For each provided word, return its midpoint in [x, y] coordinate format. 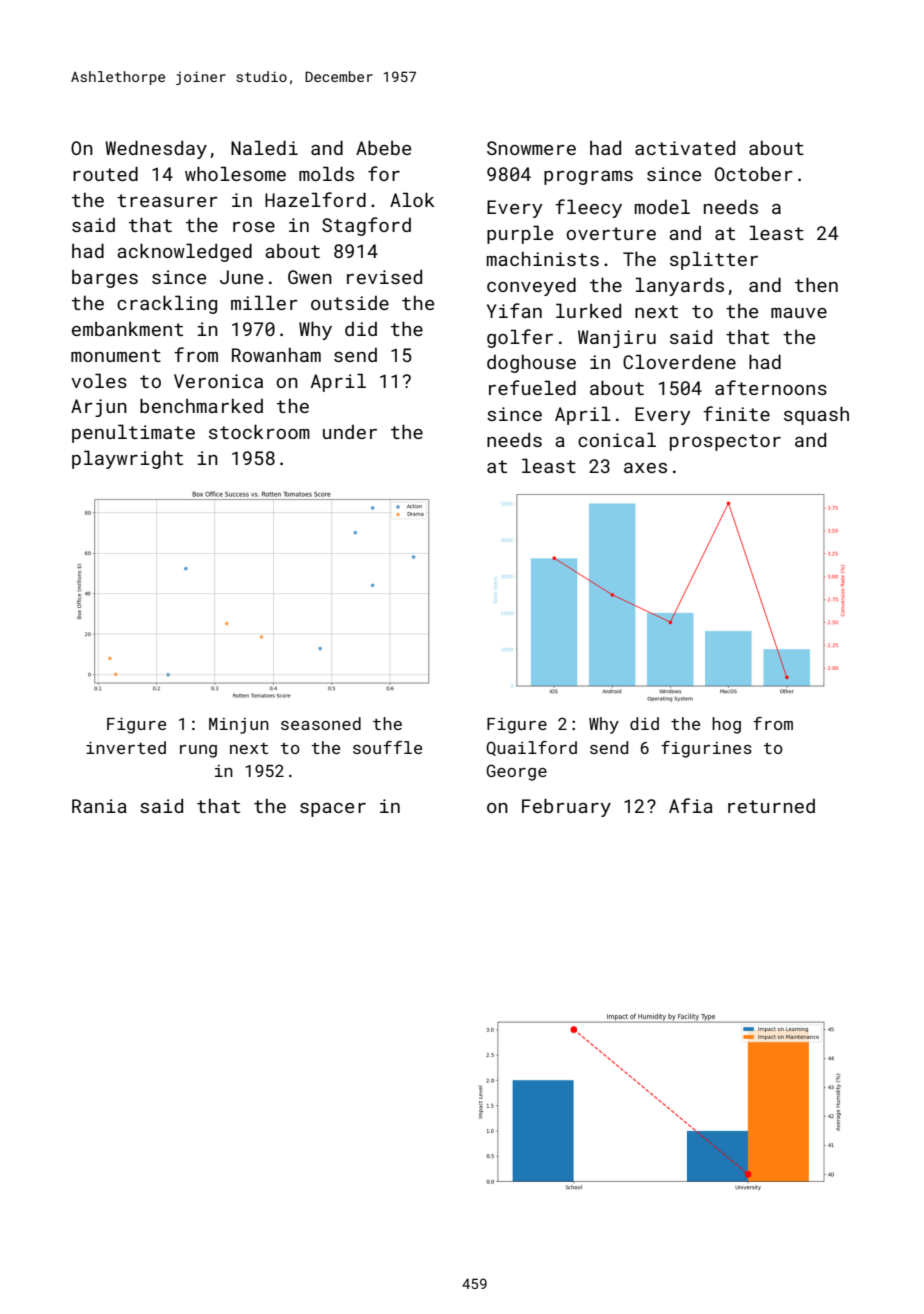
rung [198, 751]
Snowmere [531, 148]
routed [105, 173]
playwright [127, 459]
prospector [725, 442]
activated [685, 147]
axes [645, 468]
